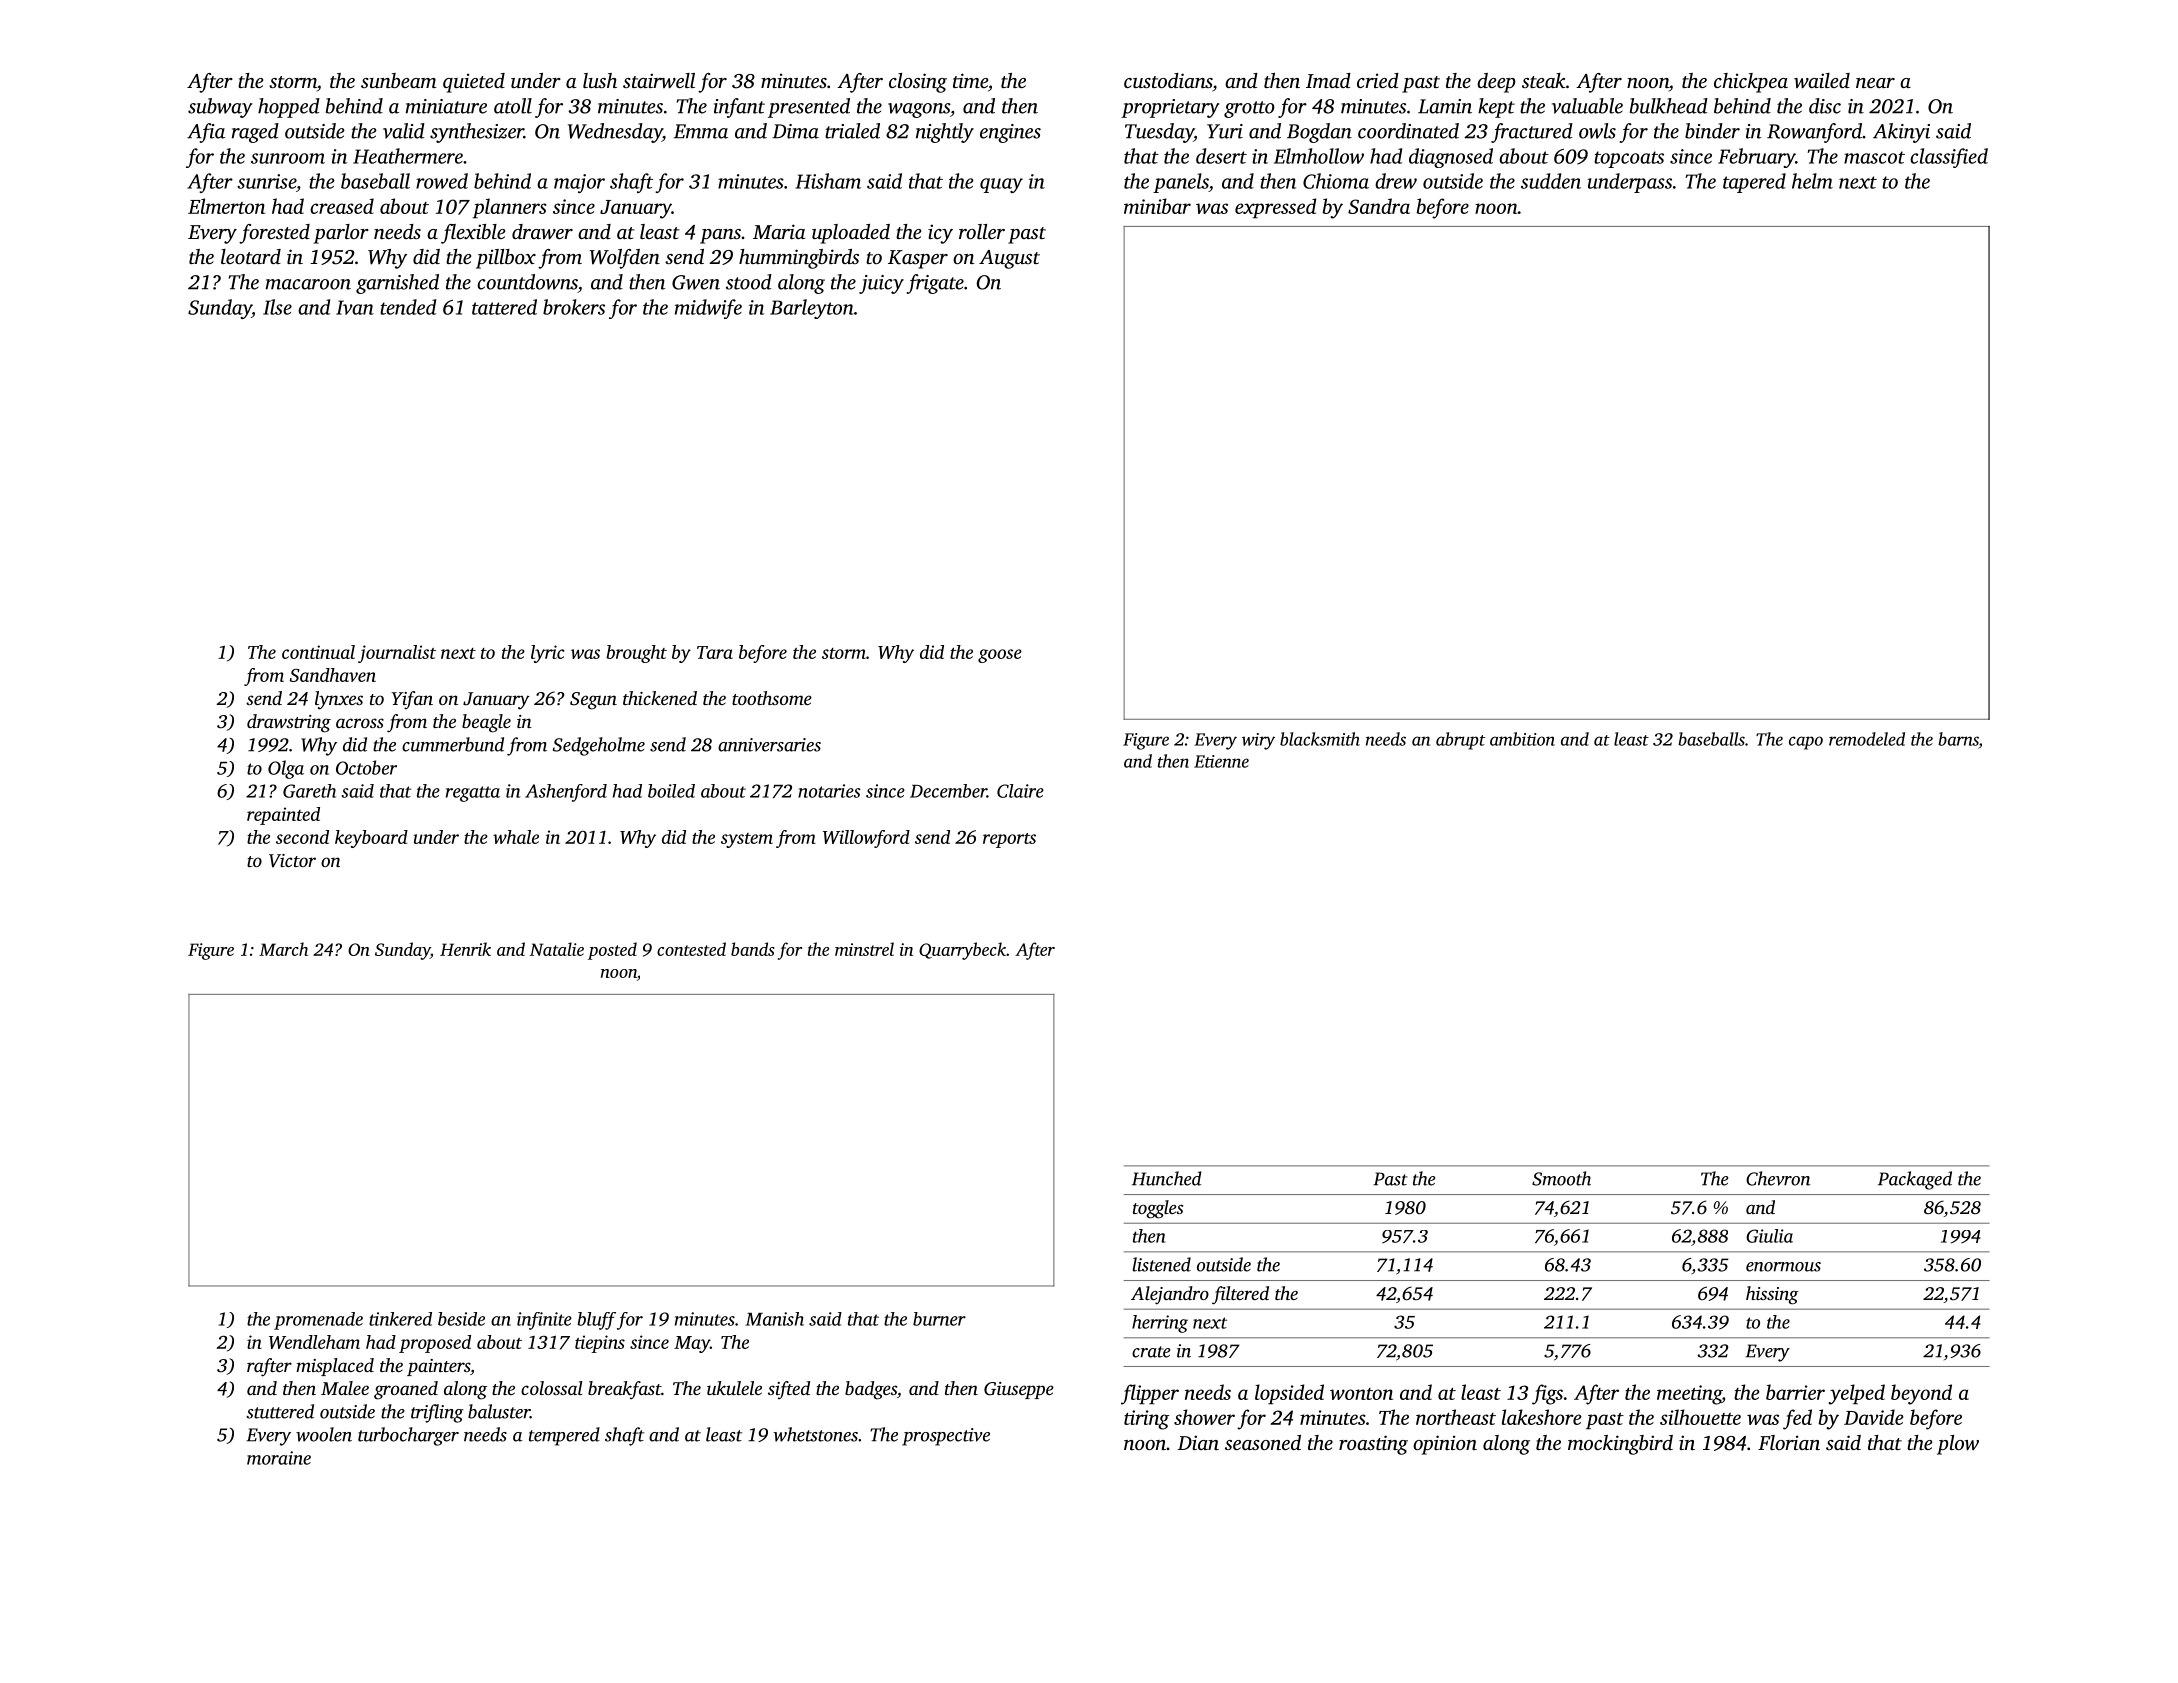  What do you see at coordinates (1772, 1295) in the screenshot?
I see `hissing` at bounding box center [1772, 1295].
